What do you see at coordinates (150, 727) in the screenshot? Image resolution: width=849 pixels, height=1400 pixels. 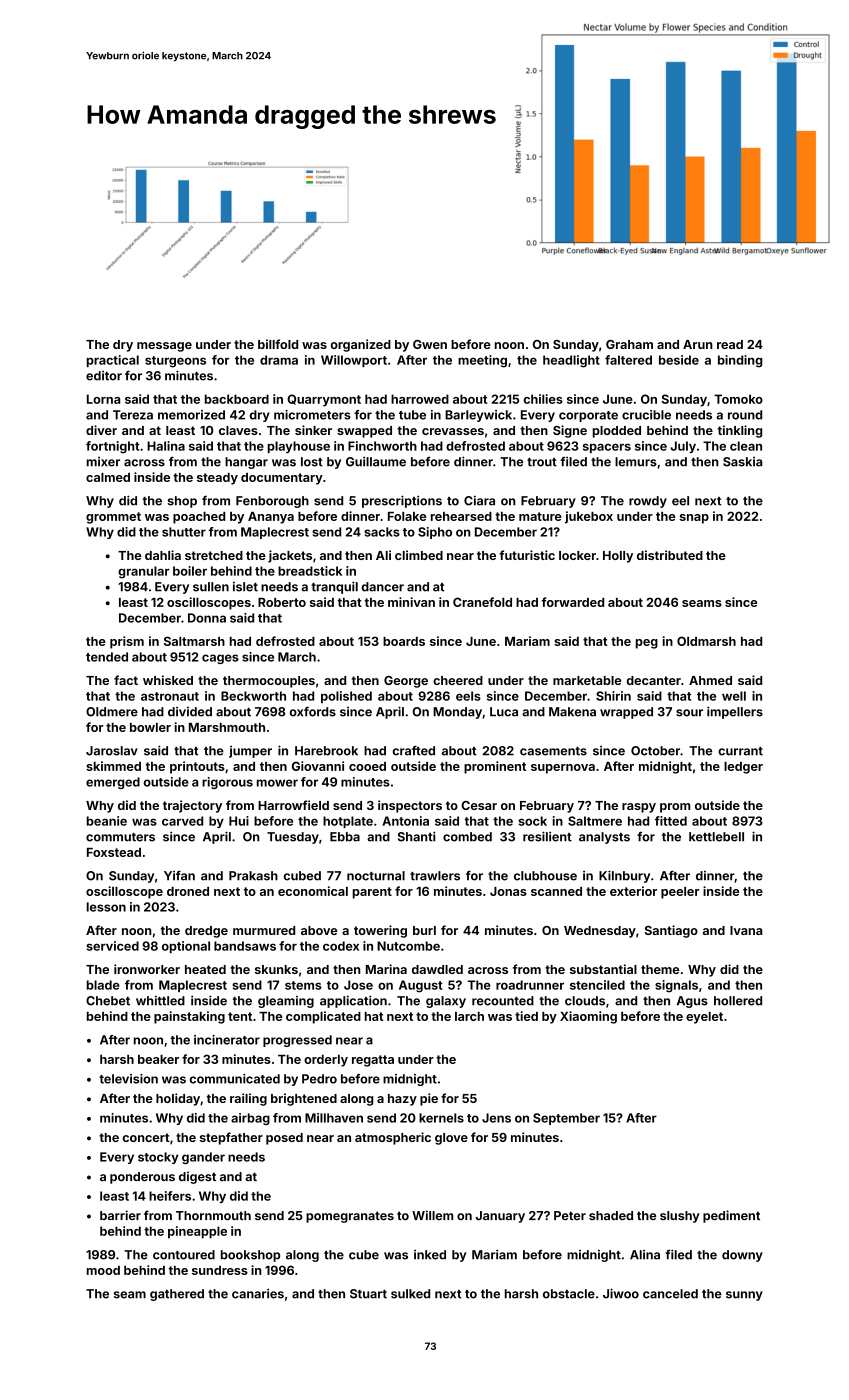 I see `bowler` at bounding box center [150, 727].
